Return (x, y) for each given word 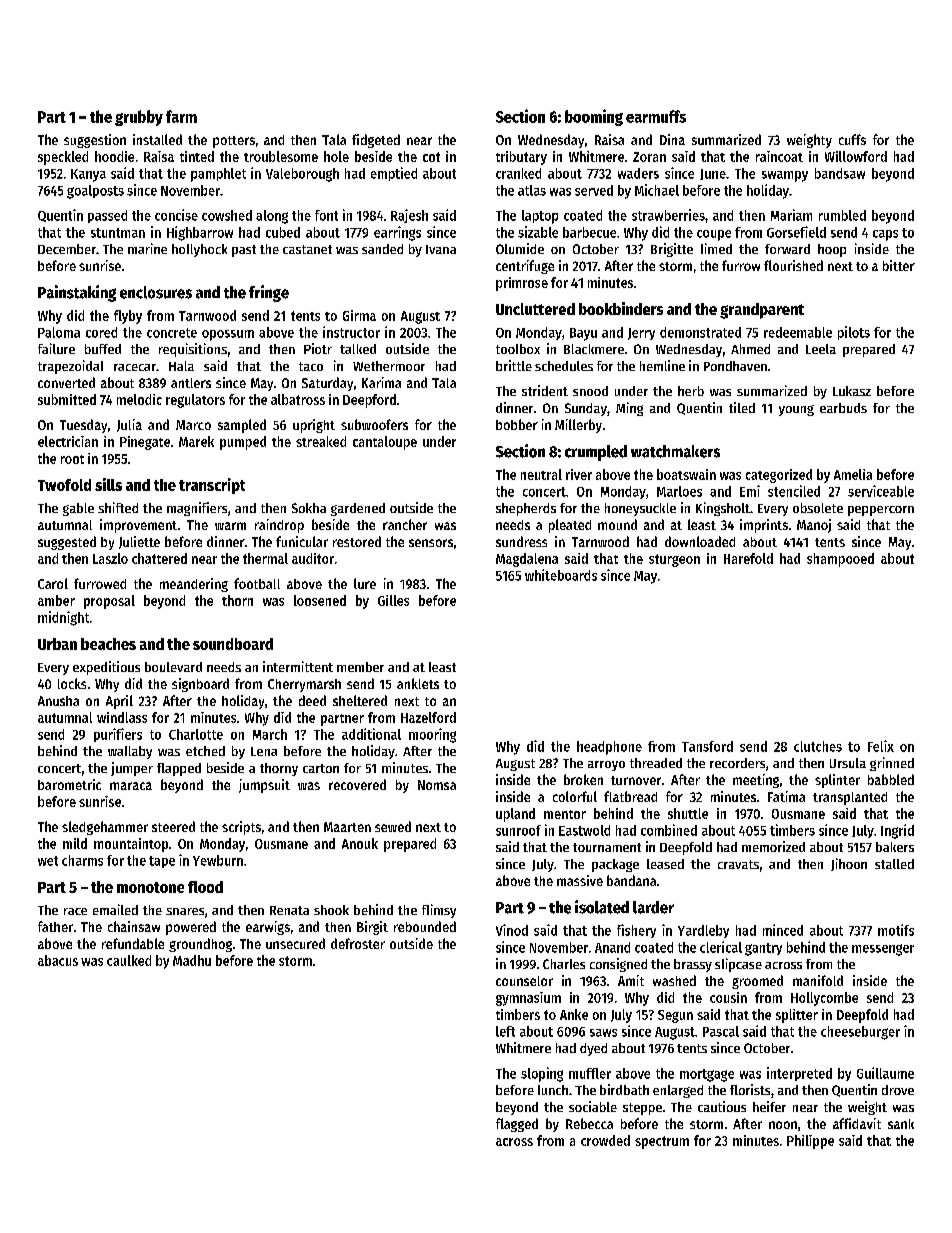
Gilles (393, 600)
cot (431, 157)
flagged (517, 1125)
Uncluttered (535, 309)
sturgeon (674, 560)
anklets (418, 683)
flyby (128, 317)
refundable (133, 943)
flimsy (439, 911)
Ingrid (897, 831)
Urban (57, 644)
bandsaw (840, 173)
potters (234, 142)
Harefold (748, 558)
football (257, 583)
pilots (854, 333)
